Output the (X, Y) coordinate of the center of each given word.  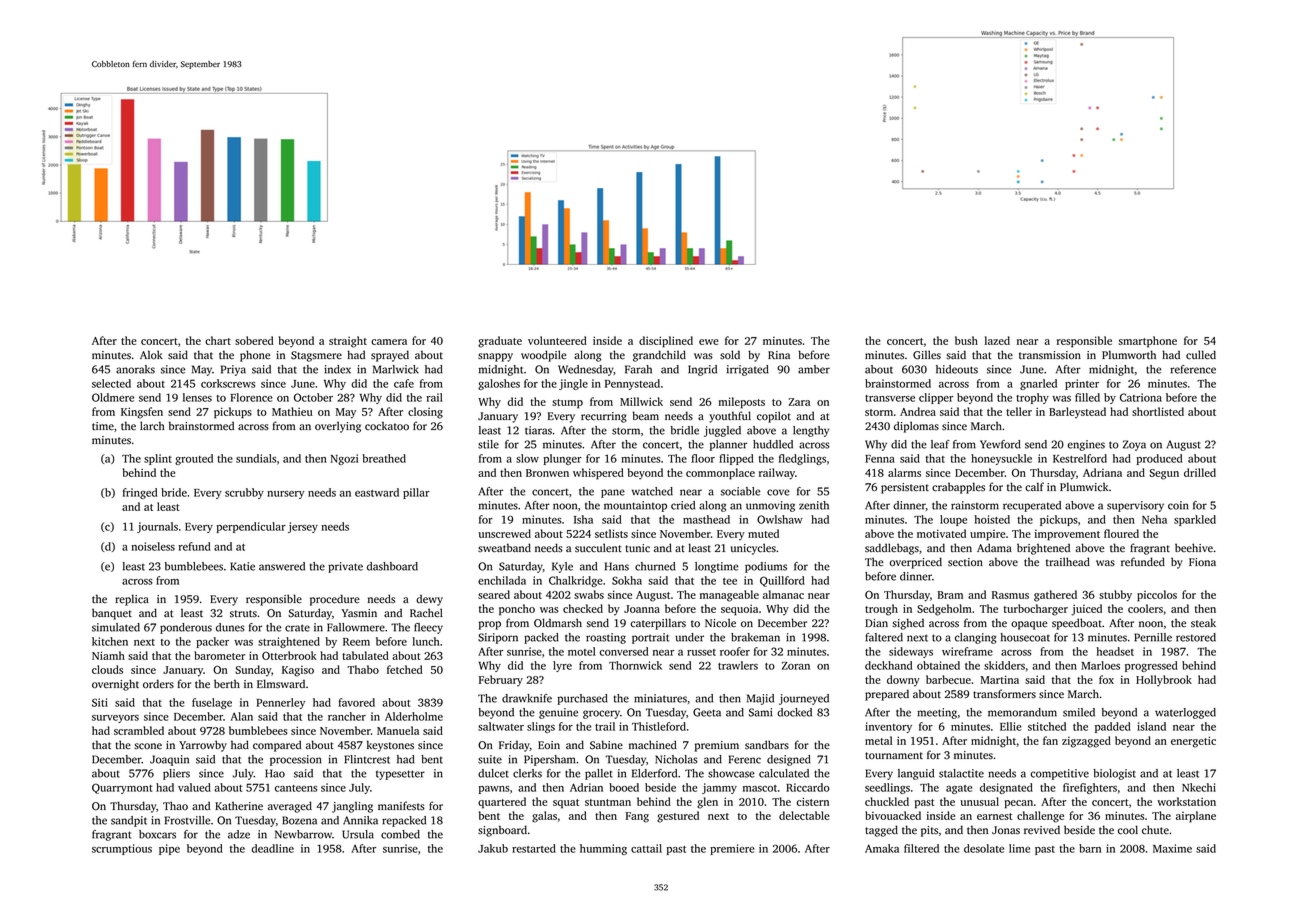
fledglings (802, 459)
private (345, 567)
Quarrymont (122, 788)
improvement (1067, 535)
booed (624, 787)
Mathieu (292, 411)
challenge (1040, 817)
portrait (650, 638)
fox (1106, 679)
